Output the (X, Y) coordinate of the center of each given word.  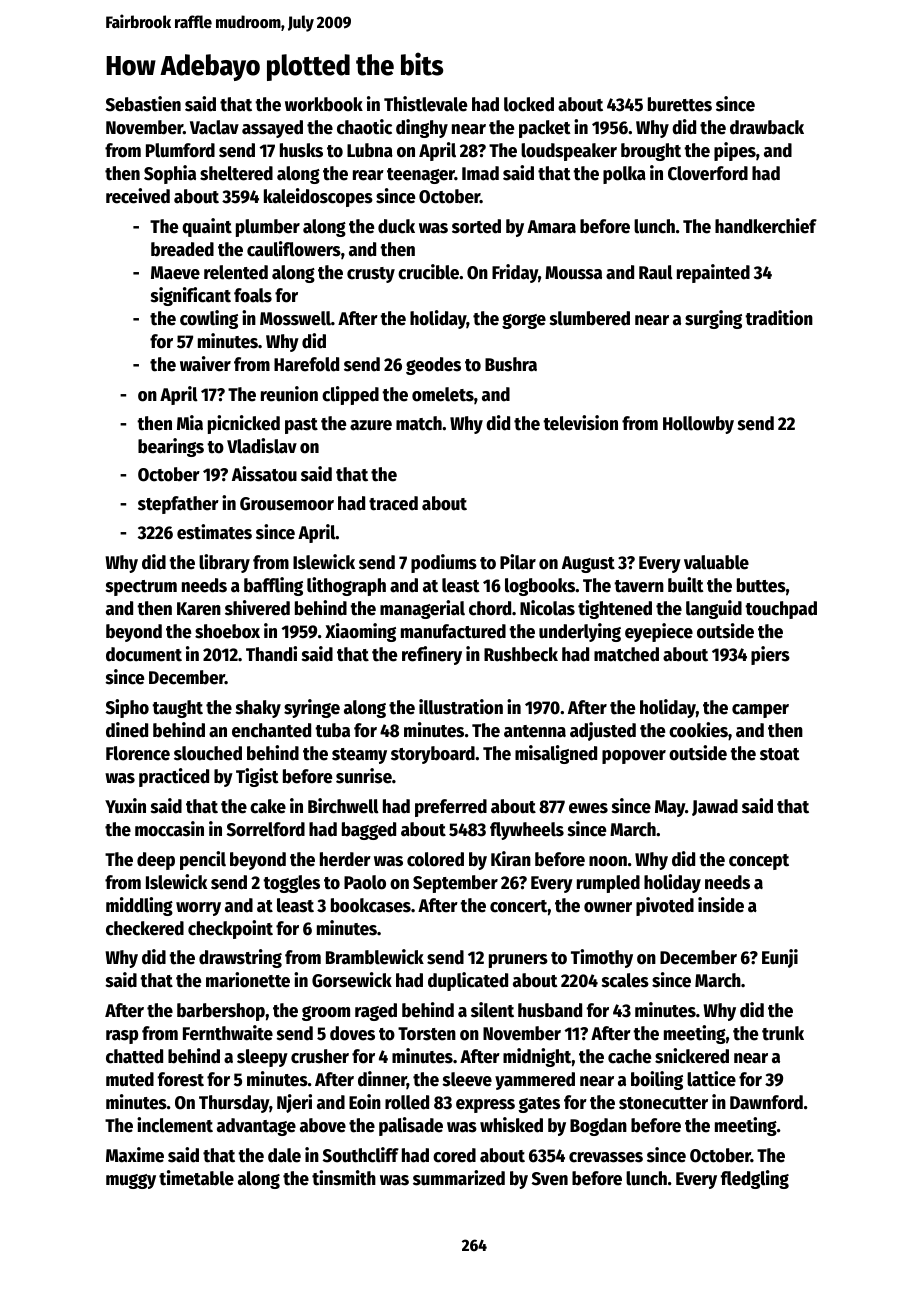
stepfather (178, 505)
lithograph (346, 586)
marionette (248, 980)
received (138, 196)
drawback (767, 127)
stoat (780, 754)
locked (529, 104)
